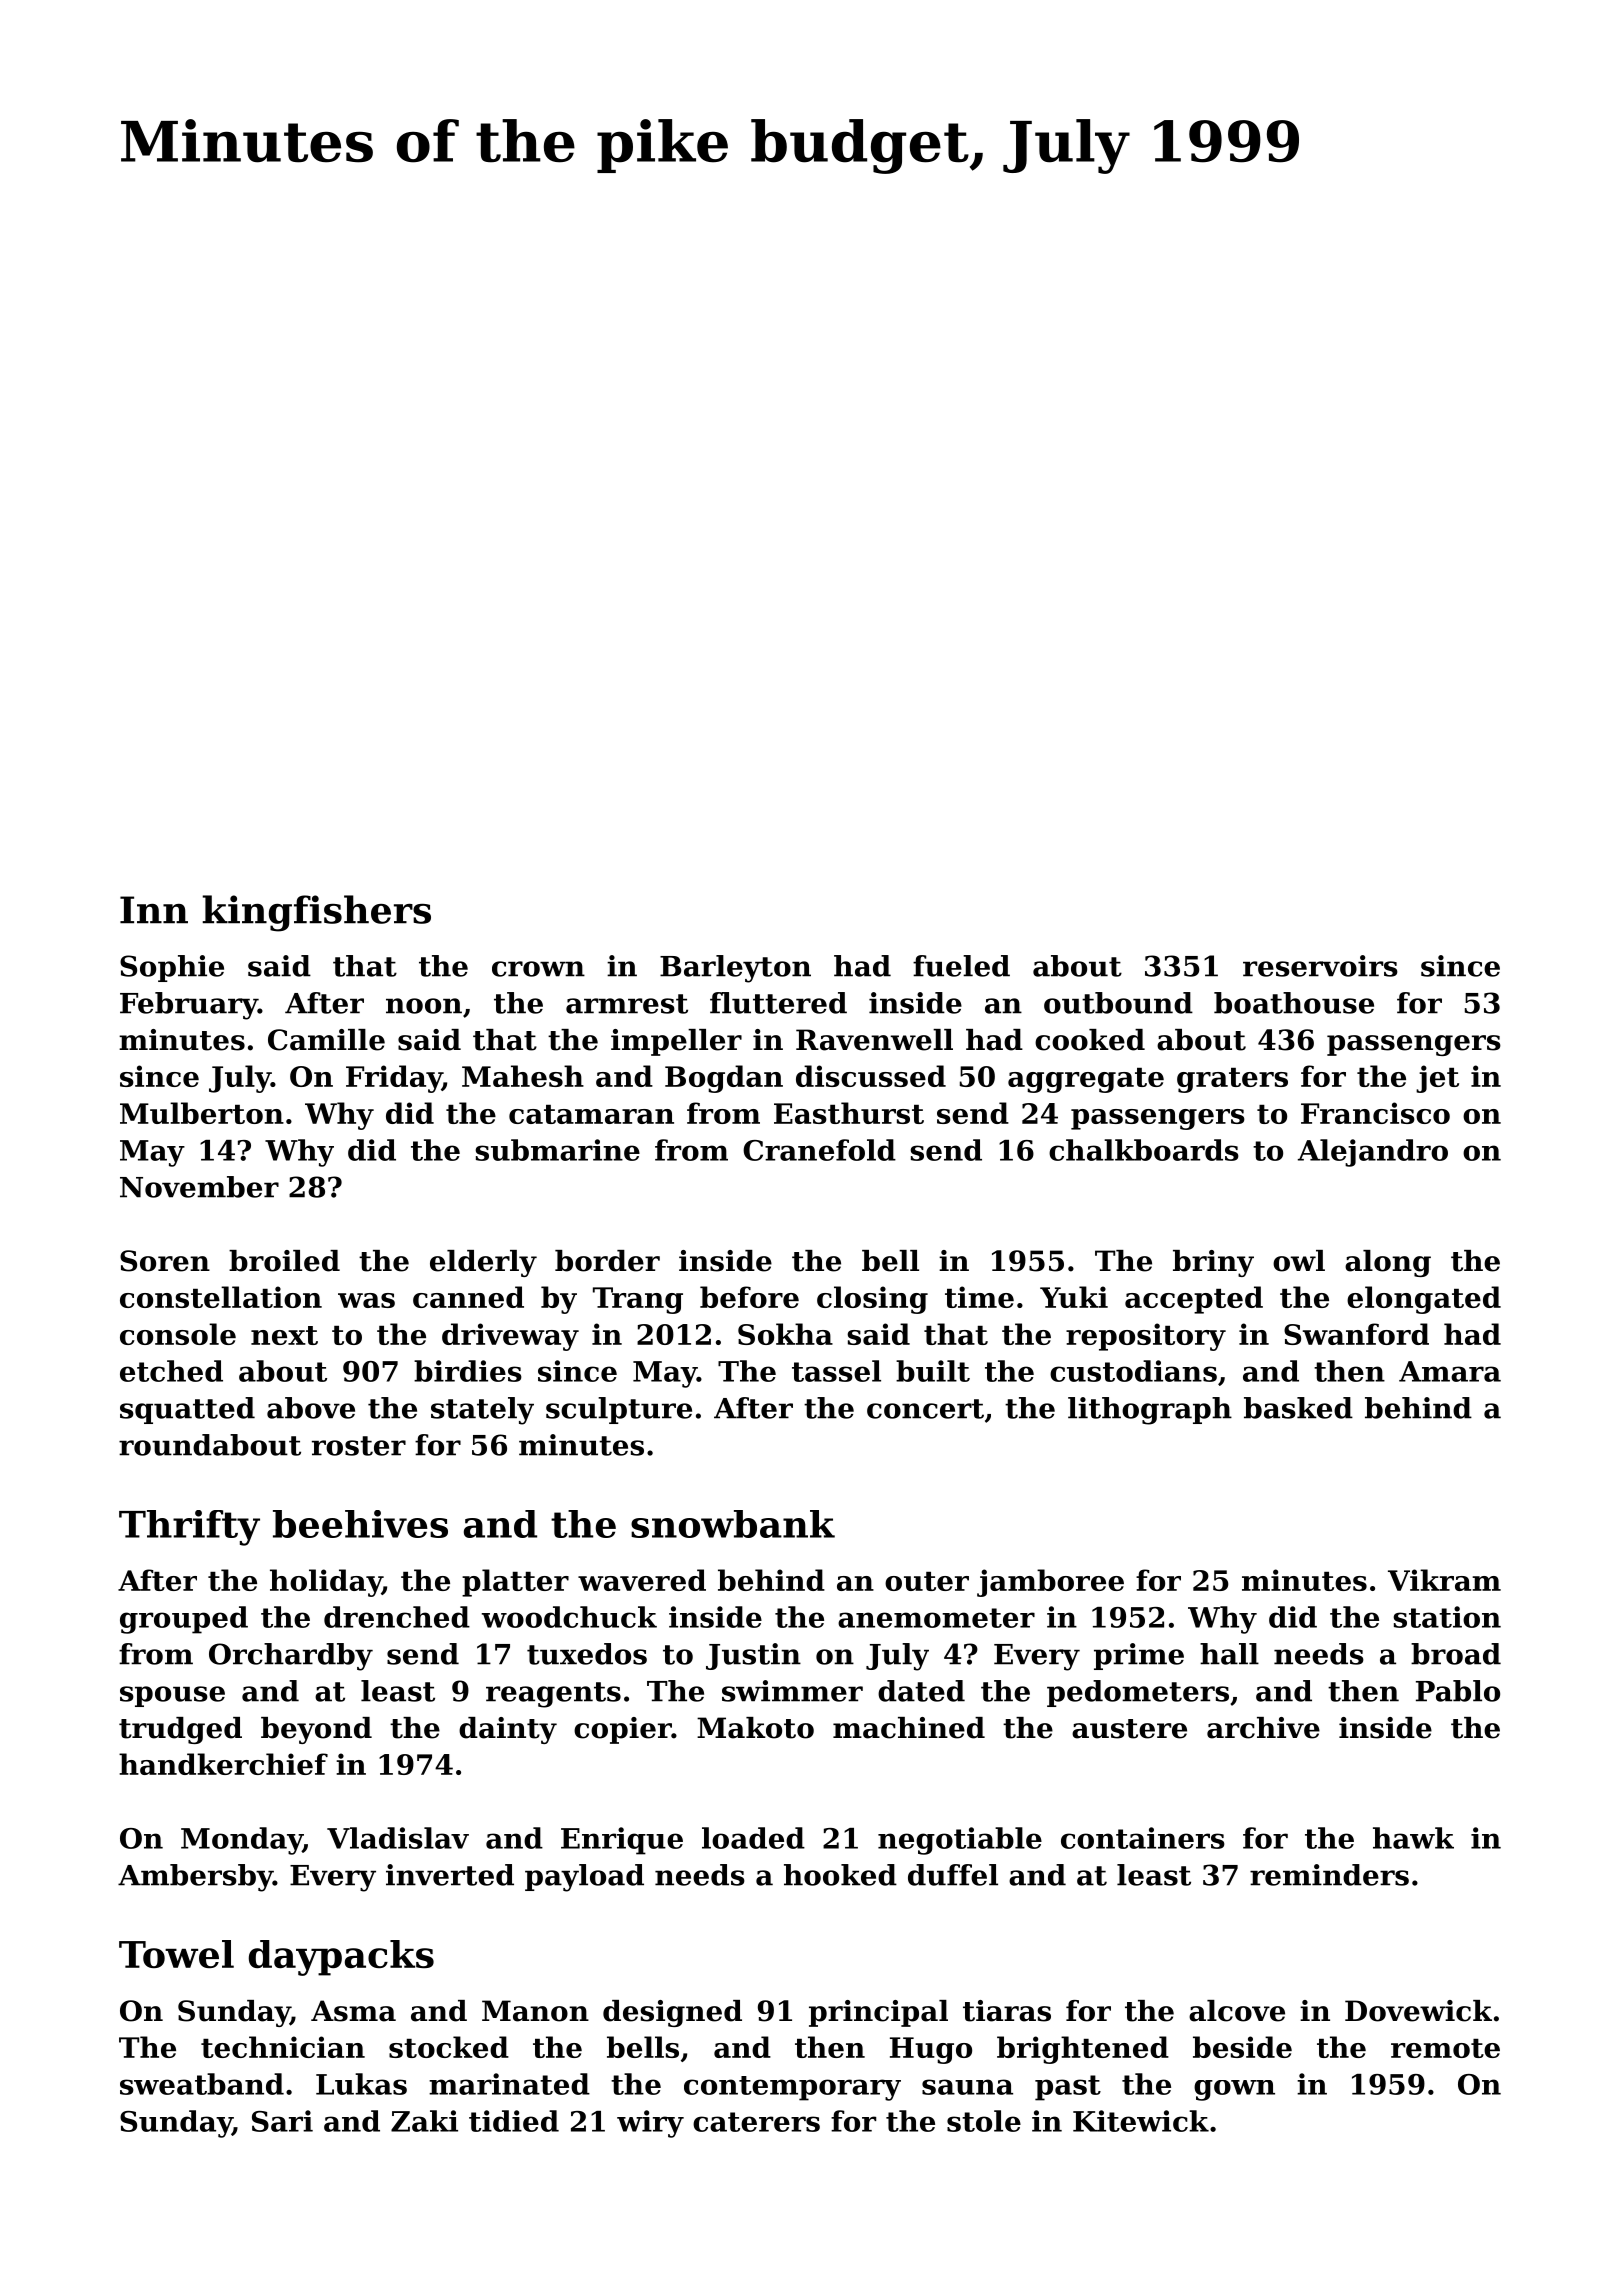 This page has width=1620, height=2292. I want to click on Mulberton, so click(202, 1113).
